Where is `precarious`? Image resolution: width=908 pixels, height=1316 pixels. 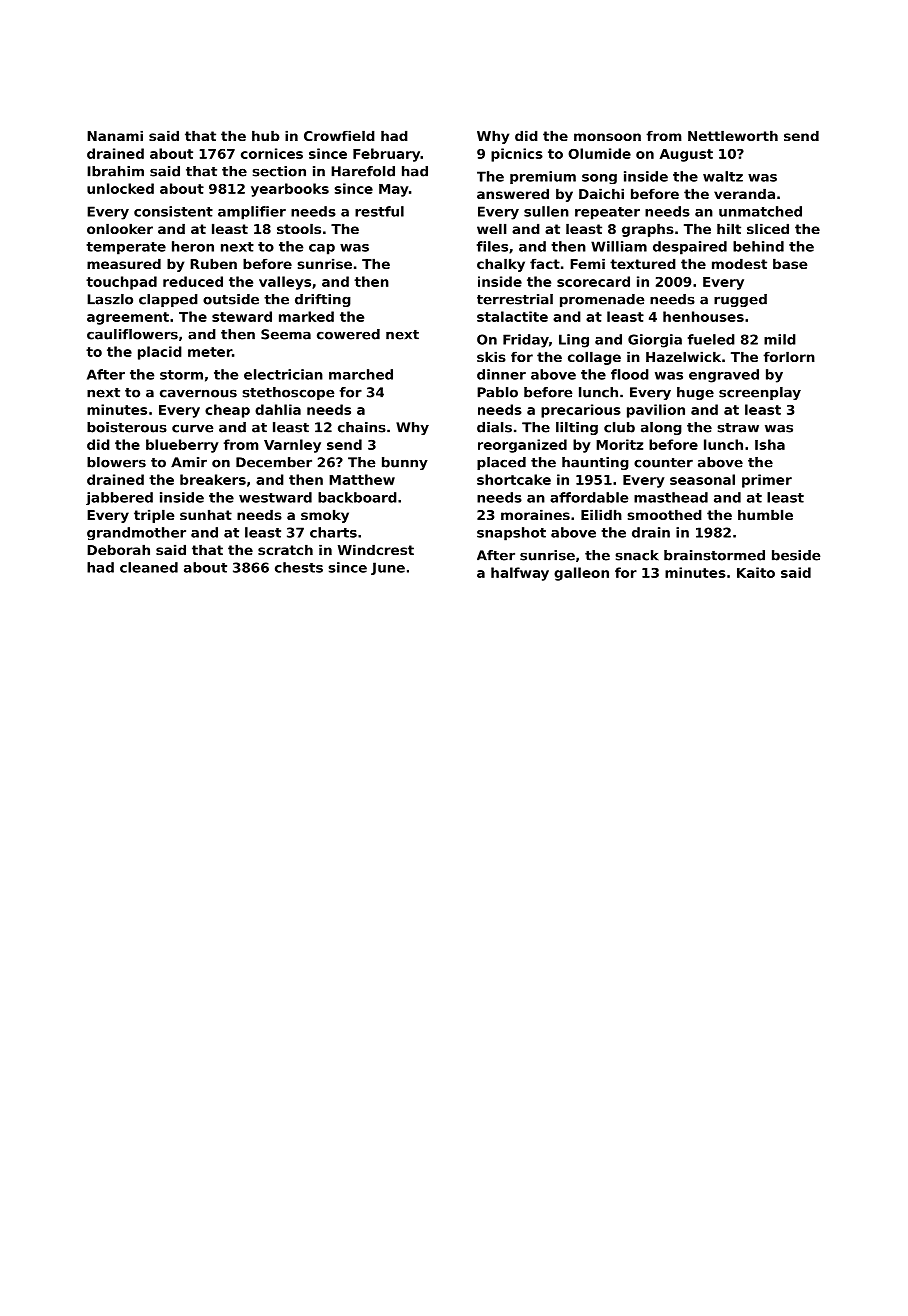 precarious is located at coordinates (581, 411).
